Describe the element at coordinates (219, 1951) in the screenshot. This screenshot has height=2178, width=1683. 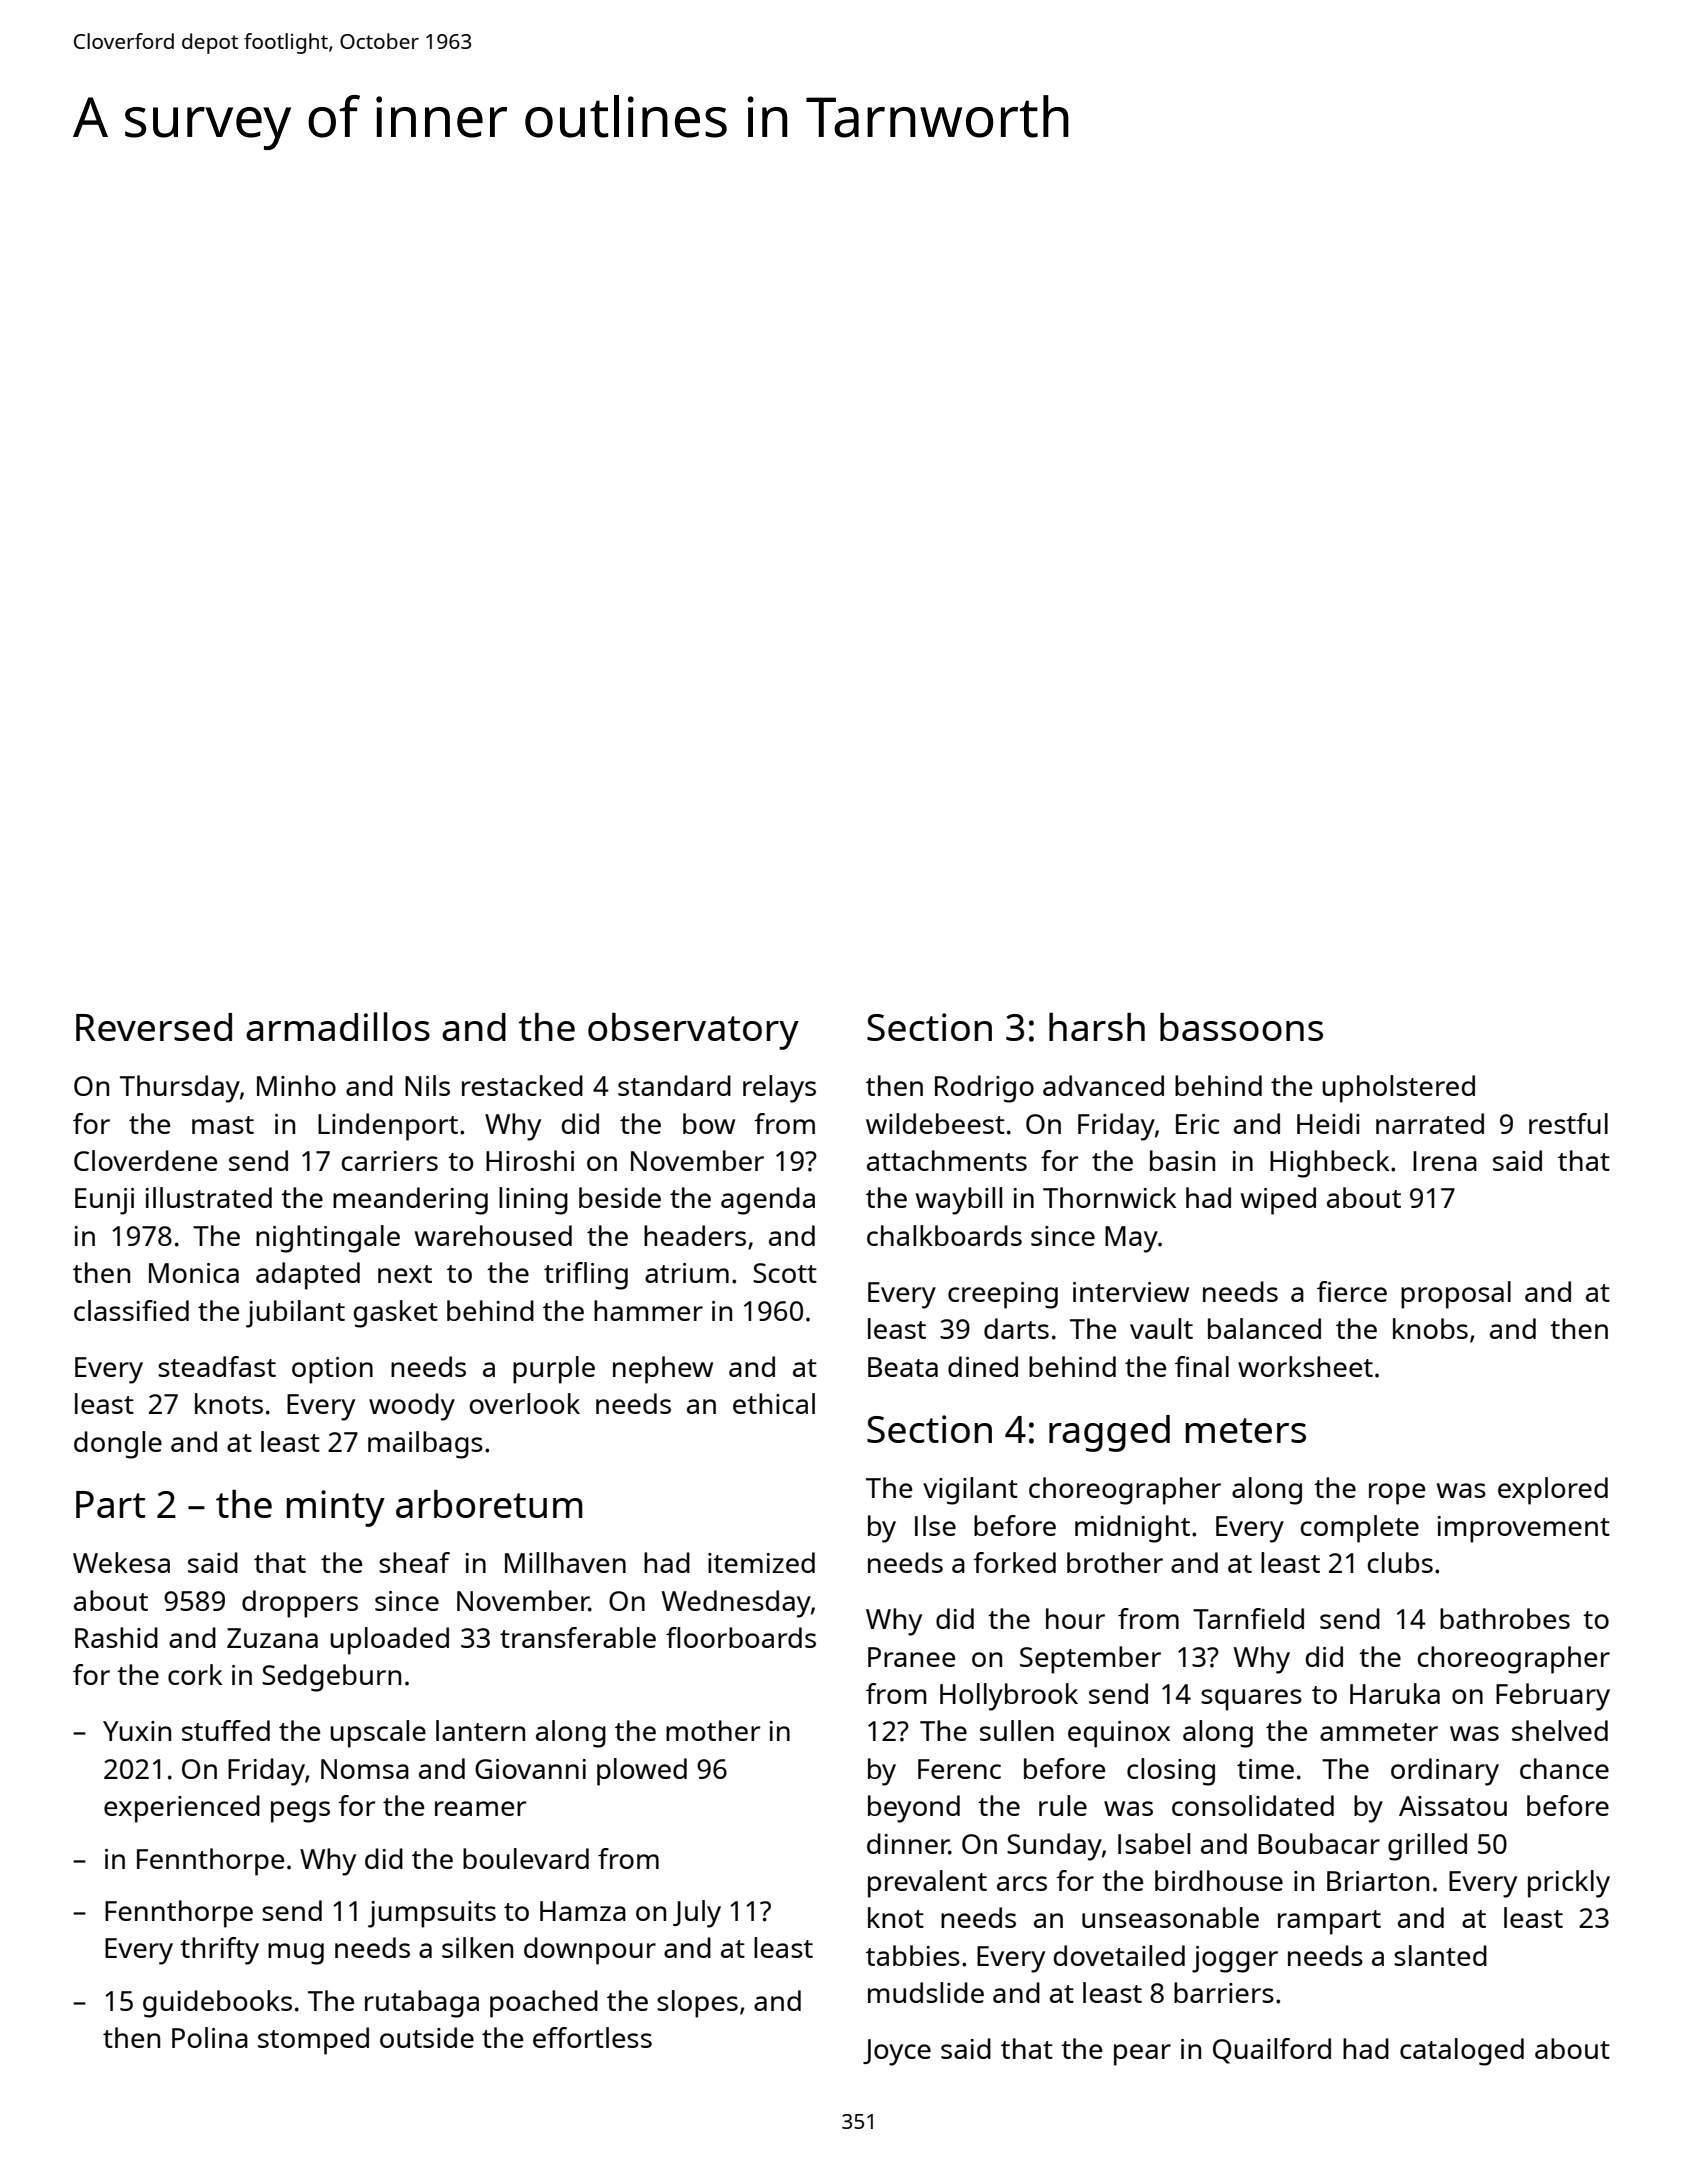
I see `thrifty` at that location.
